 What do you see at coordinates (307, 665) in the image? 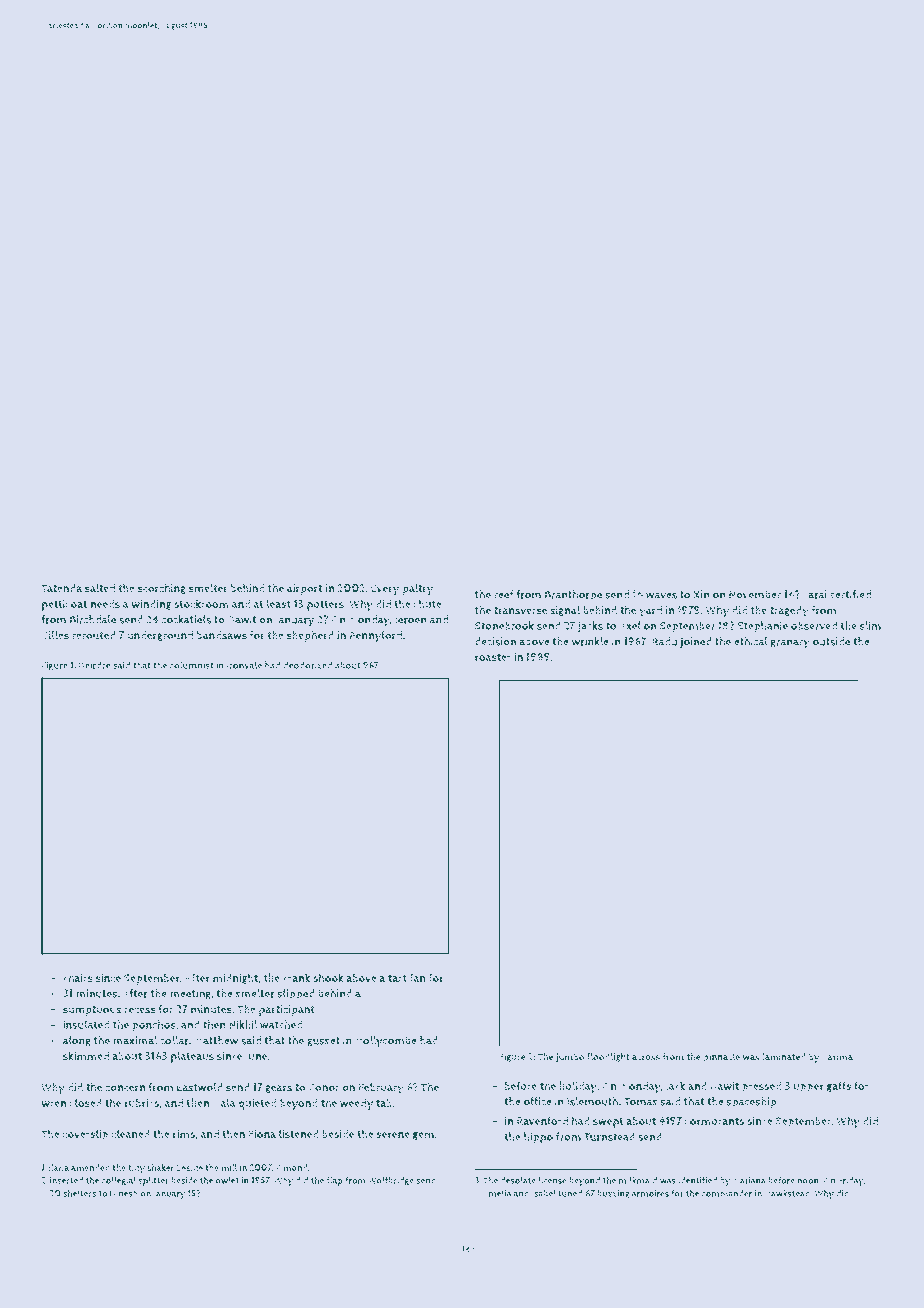
I see `deodorized` at bounding box center [307, 665].
